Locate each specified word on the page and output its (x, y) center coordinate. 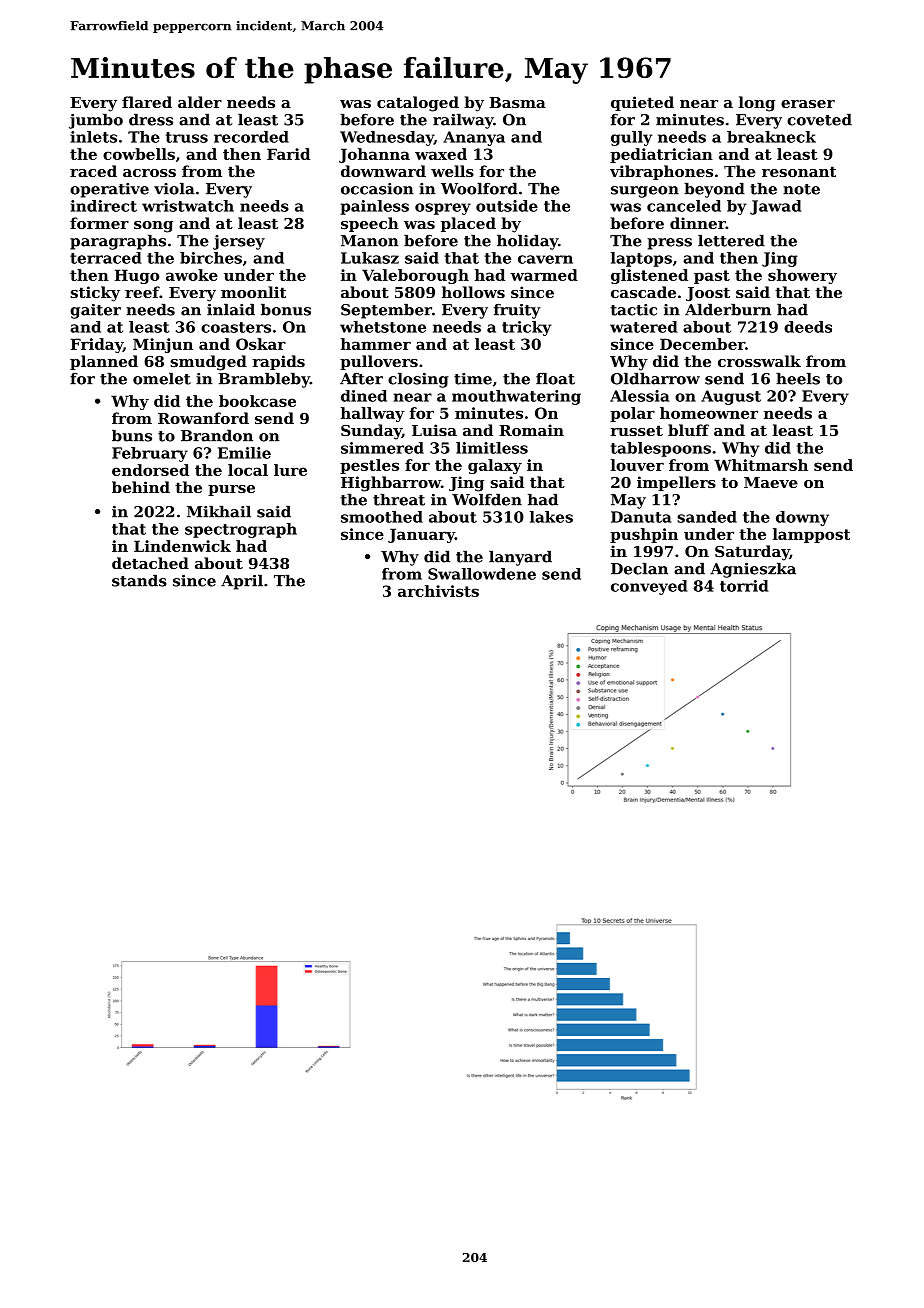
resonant (799, 171)
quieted (642, 103)
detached (150, 563)
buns (132, 435)
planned (104, 362)
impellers (676, 483)
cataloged (418, 104)
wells (452, 171)
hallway (373, 414)
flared (147, 102)
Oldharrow (655, 378)
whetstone (383, 327)
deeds (808, 327)
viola (174, 188)
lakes (551, 517)
